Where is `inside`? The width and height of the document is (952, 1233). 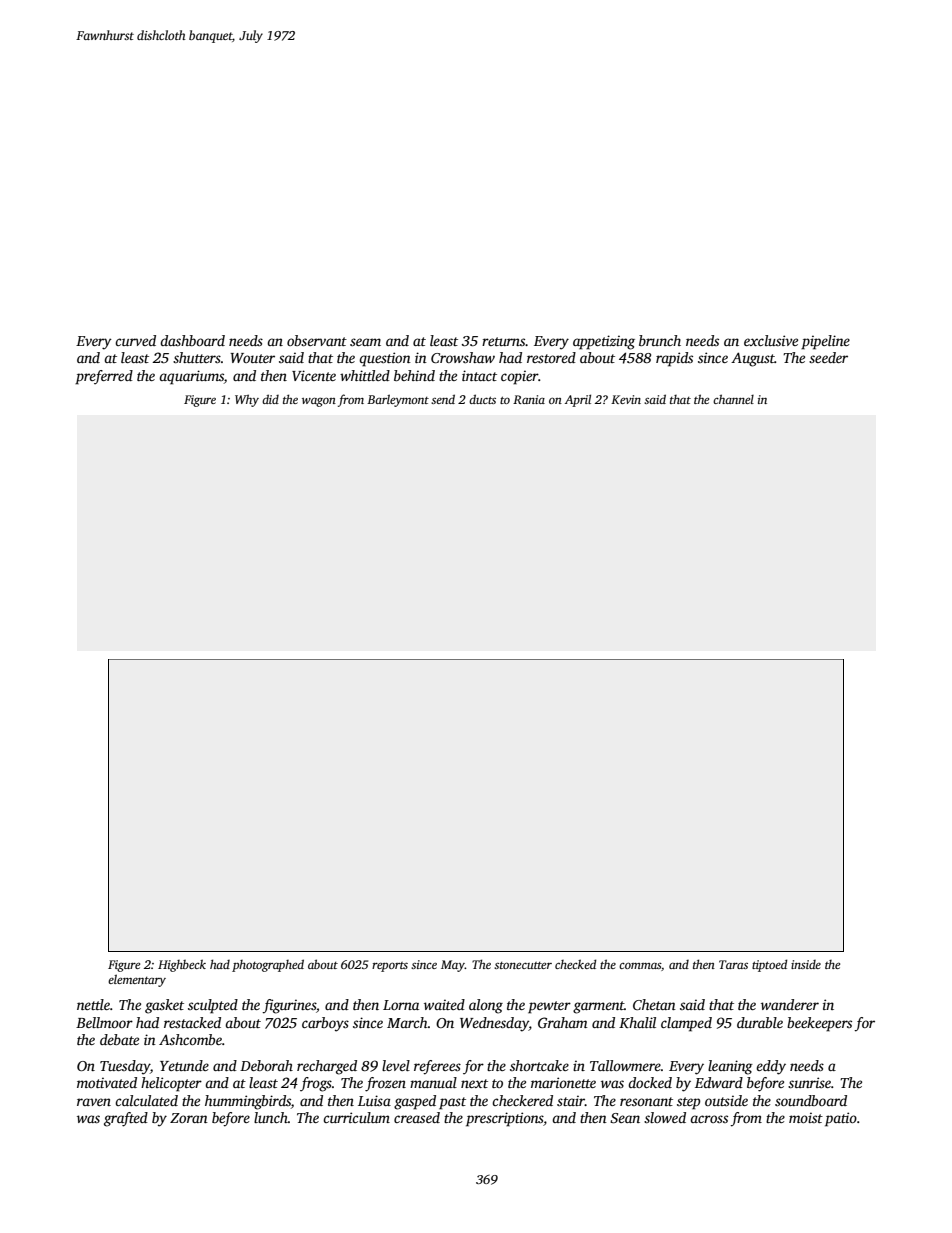
inside is located at coordinates (806, 964).
